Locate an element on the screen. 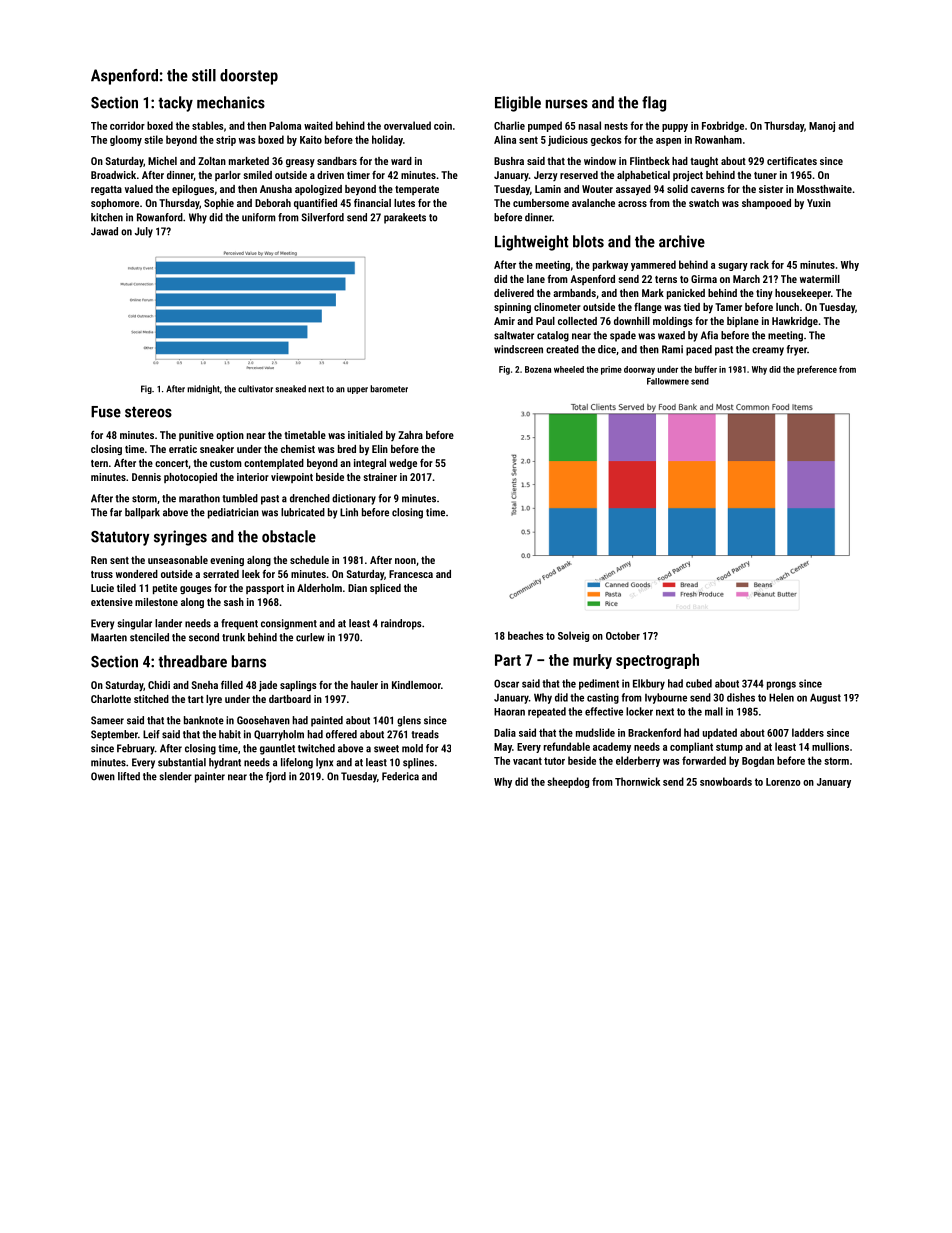 The image size is (952, 1233). archive is located at coordinates (682, 241).
